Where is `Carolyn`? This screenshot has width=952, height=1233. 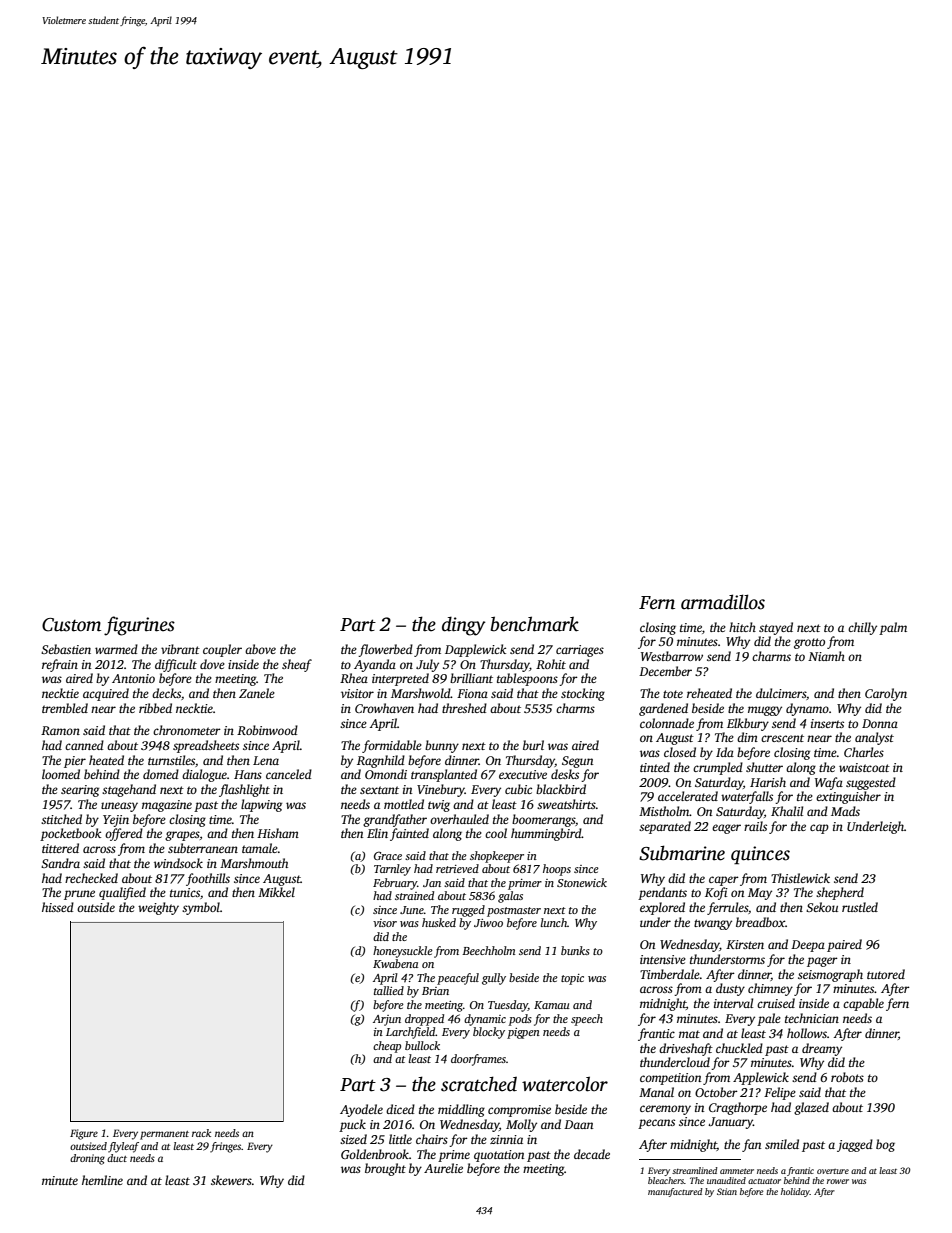
Carolyn is located at coordinates (886, 694).
